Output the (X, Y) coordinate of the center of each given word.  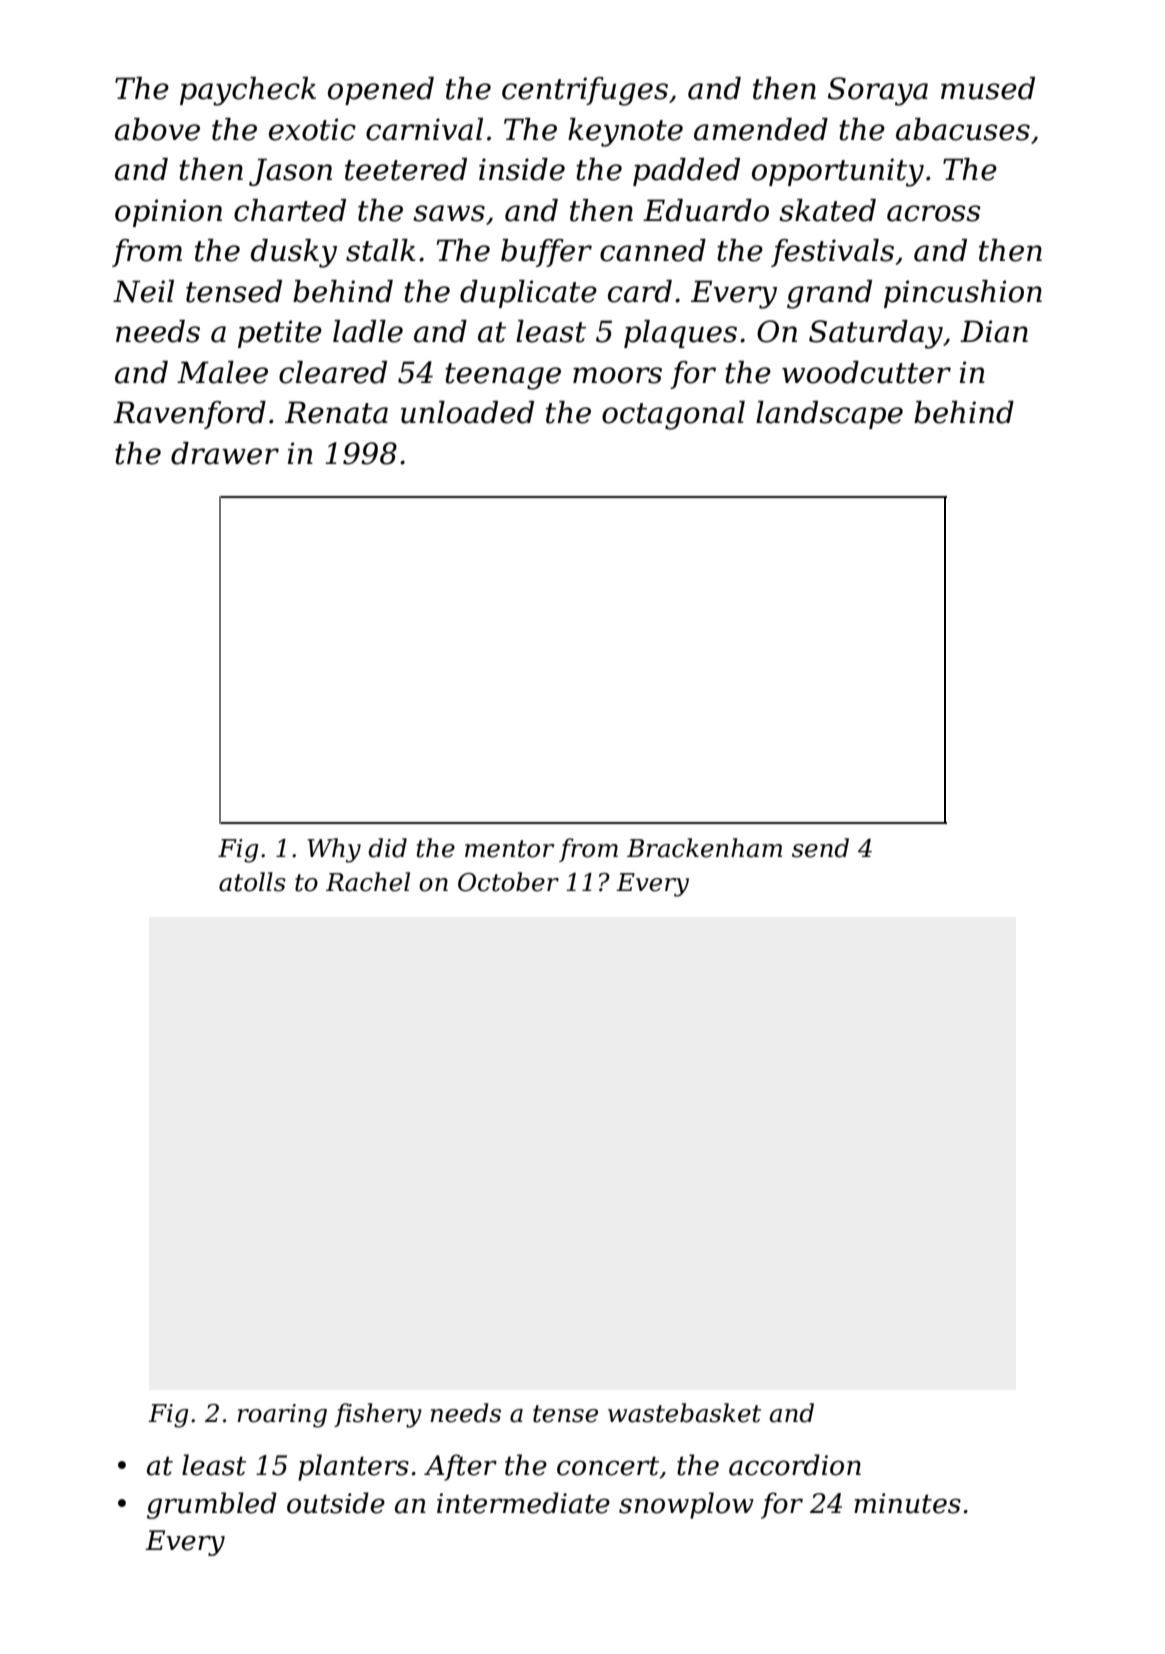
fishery (378, 1415)
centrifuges (585, 91)
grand (829, 294)
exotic (312, 129)
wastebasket (684, 1413)
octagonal (673, 415)
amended (761, 129)
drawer (225, 453)
